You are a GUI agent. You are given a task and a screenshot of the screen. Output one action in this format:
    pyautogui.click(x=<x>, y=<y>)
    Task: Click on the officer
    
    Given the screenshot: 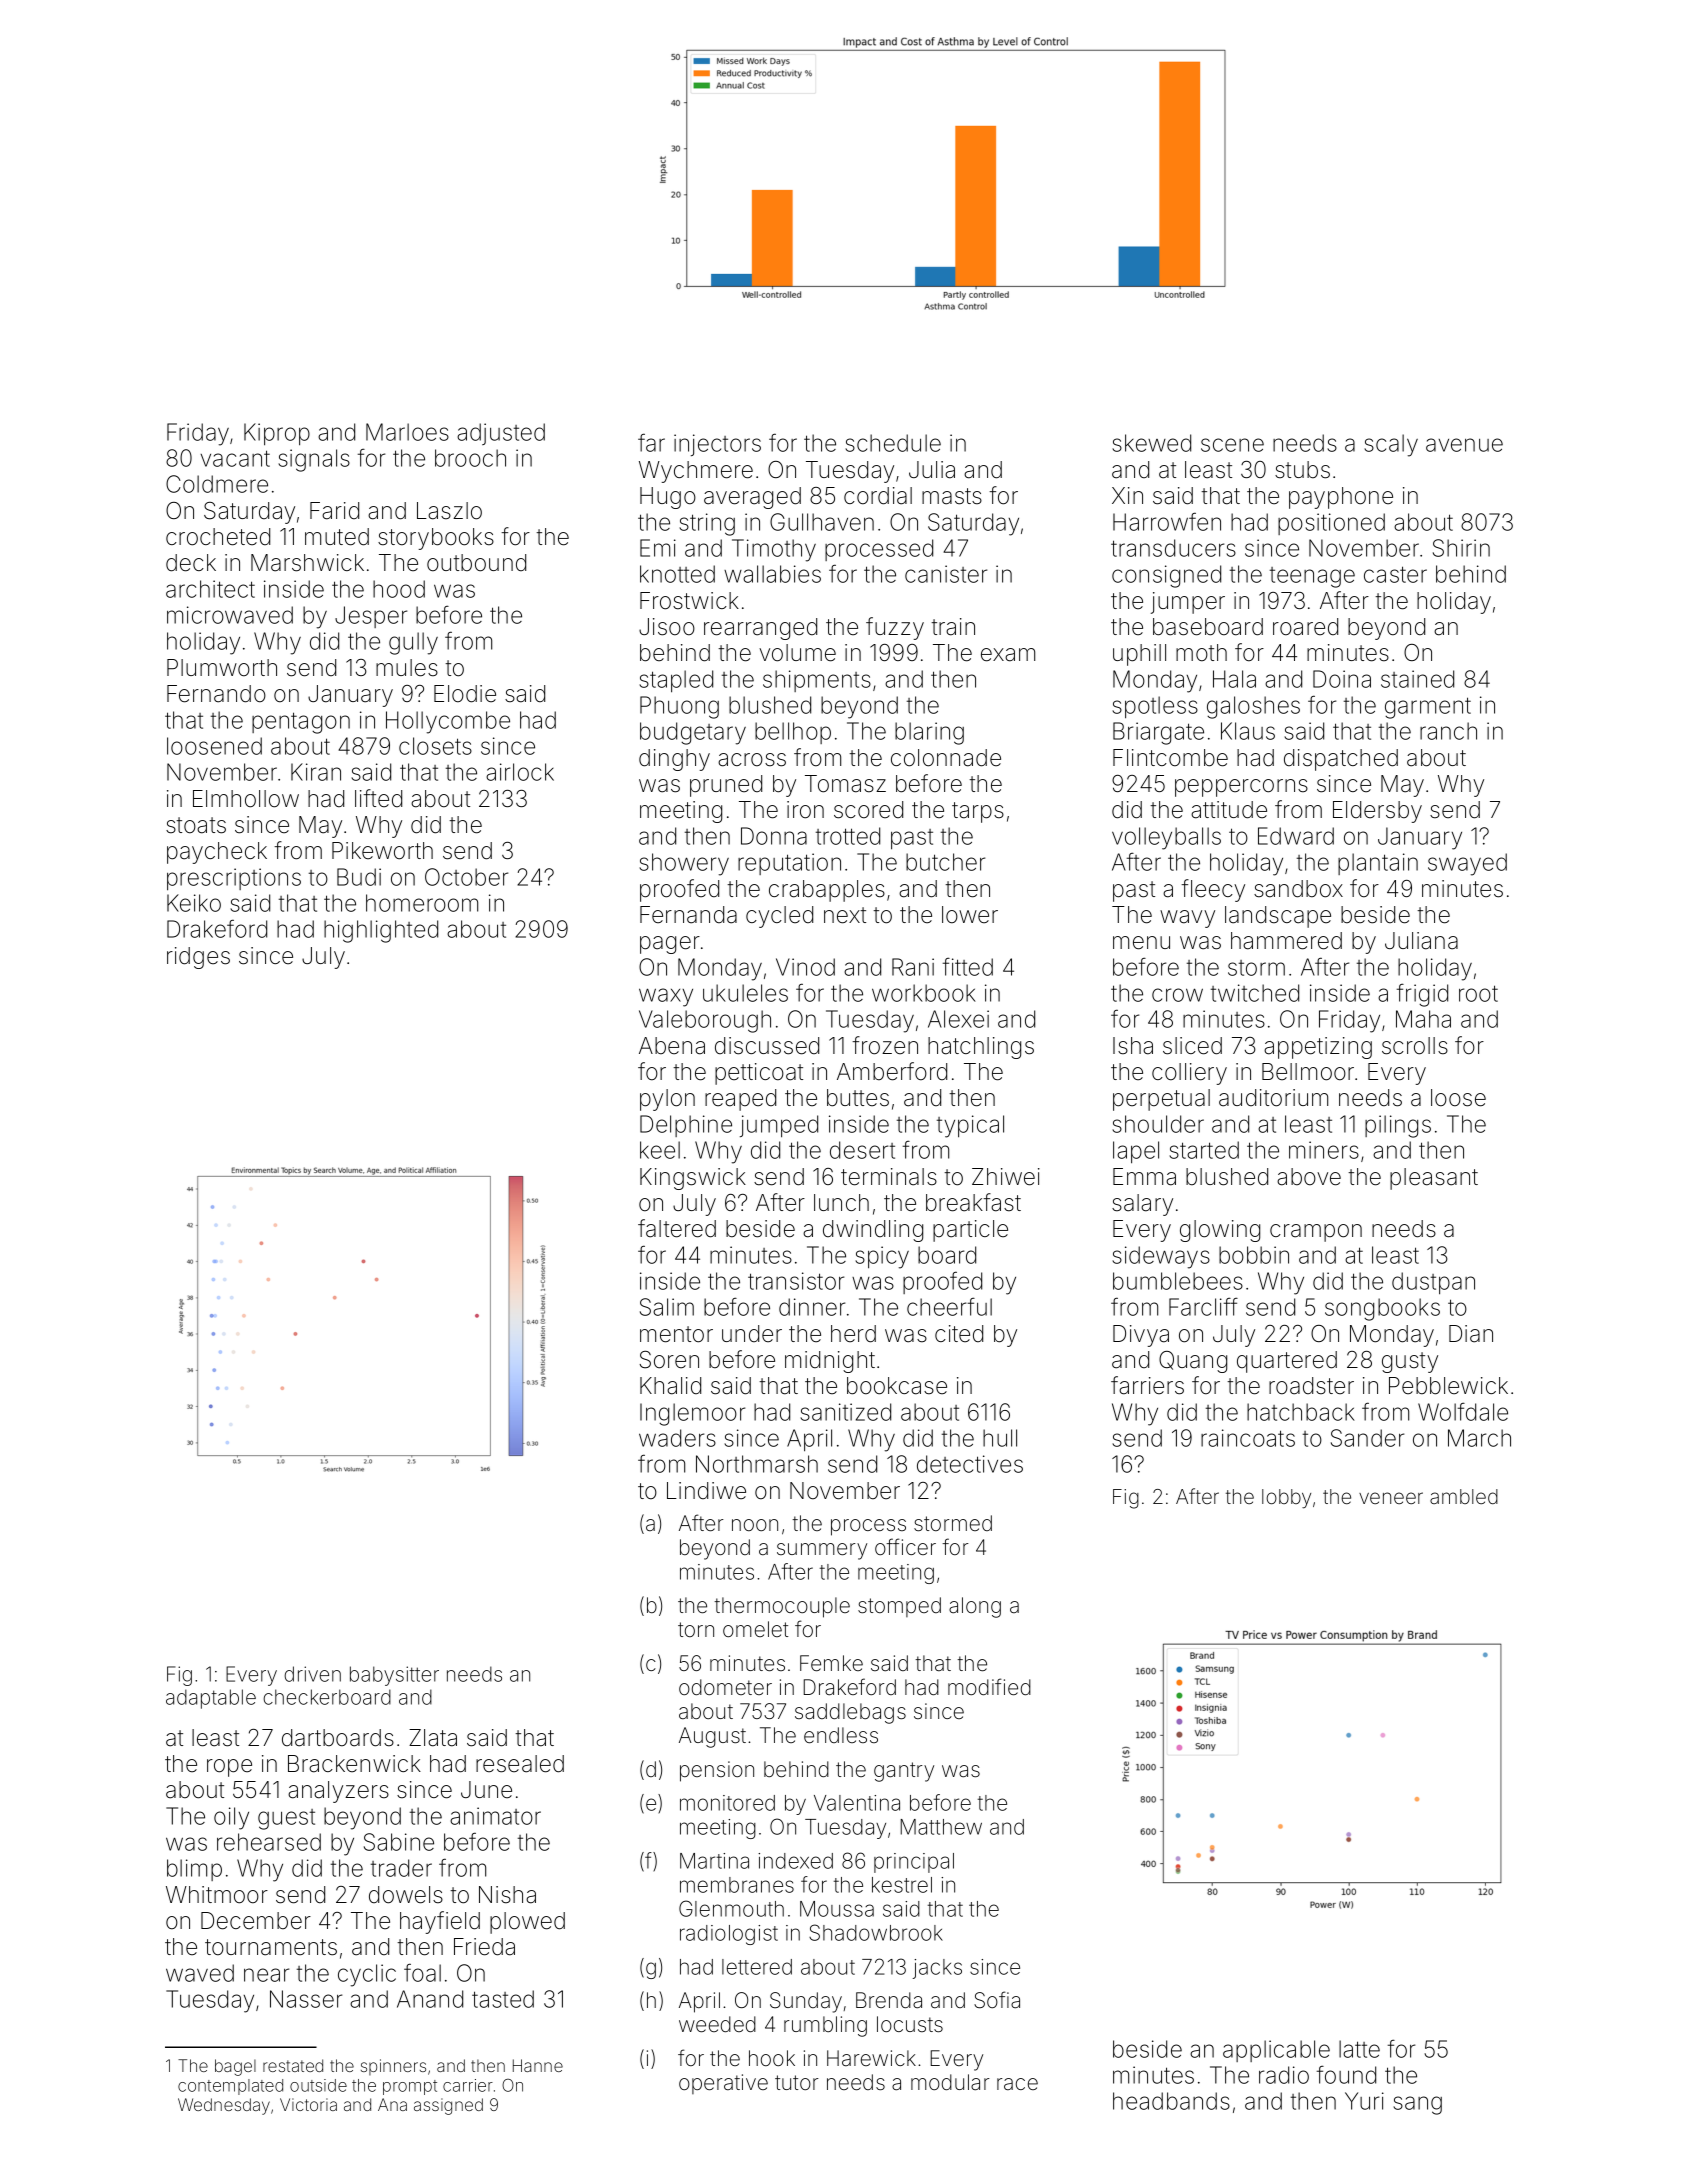 What is the action you would take?
    pyautogui.click(x=905, y=1546)
